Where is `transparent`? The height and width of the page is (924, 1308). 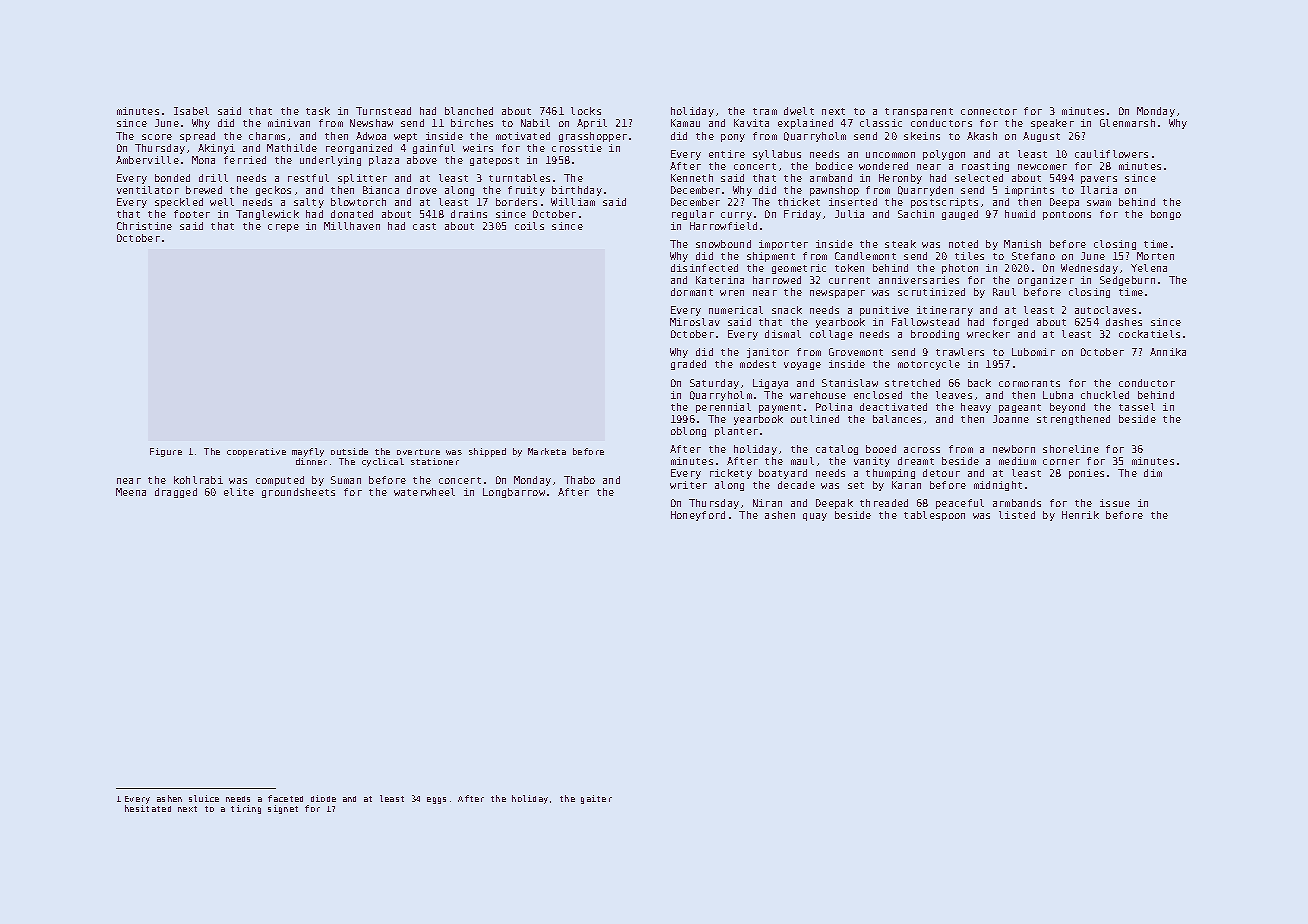 transparent is located at coordinates (919, 112).
